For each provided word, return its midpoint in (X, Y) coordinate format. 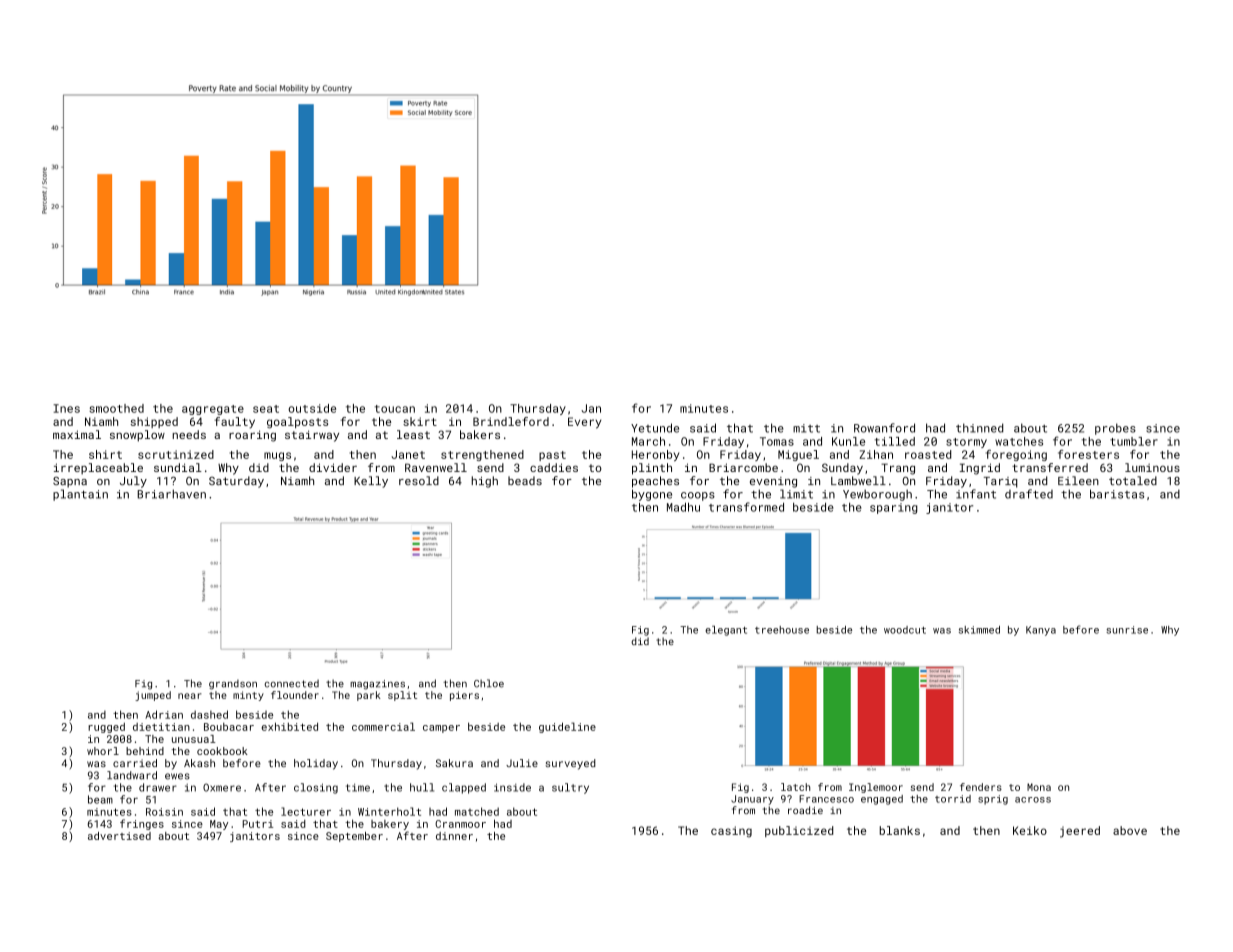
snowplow (137, 436)
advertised (119, 836)
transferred (1050, 467)
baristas (1117, 494)
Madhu (683, 507)
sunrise (1127, 630)
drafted (1029, 494)
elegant (726, 631)
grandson (233, 685)
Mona (1039, 787)
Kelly (371, 482)
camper (441, 729)
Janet (408, 454)
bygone (652, 495)
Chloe (489, 683)
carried (135, 763)
